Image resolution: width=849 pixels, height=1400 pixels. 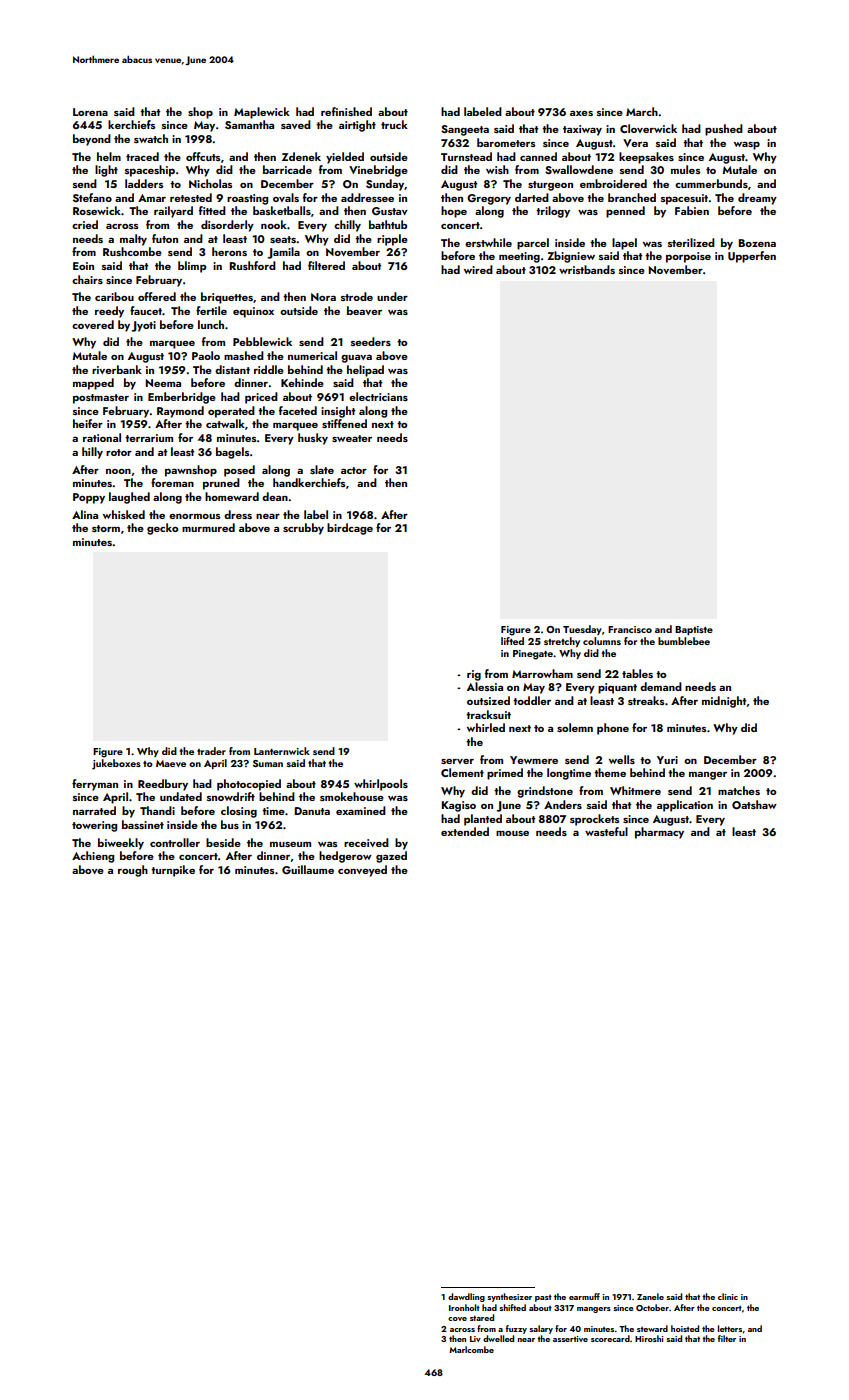 What do you see at coordinates (90, 112) in the page?
I see `Lorena` at bounding box center [90, 112].
